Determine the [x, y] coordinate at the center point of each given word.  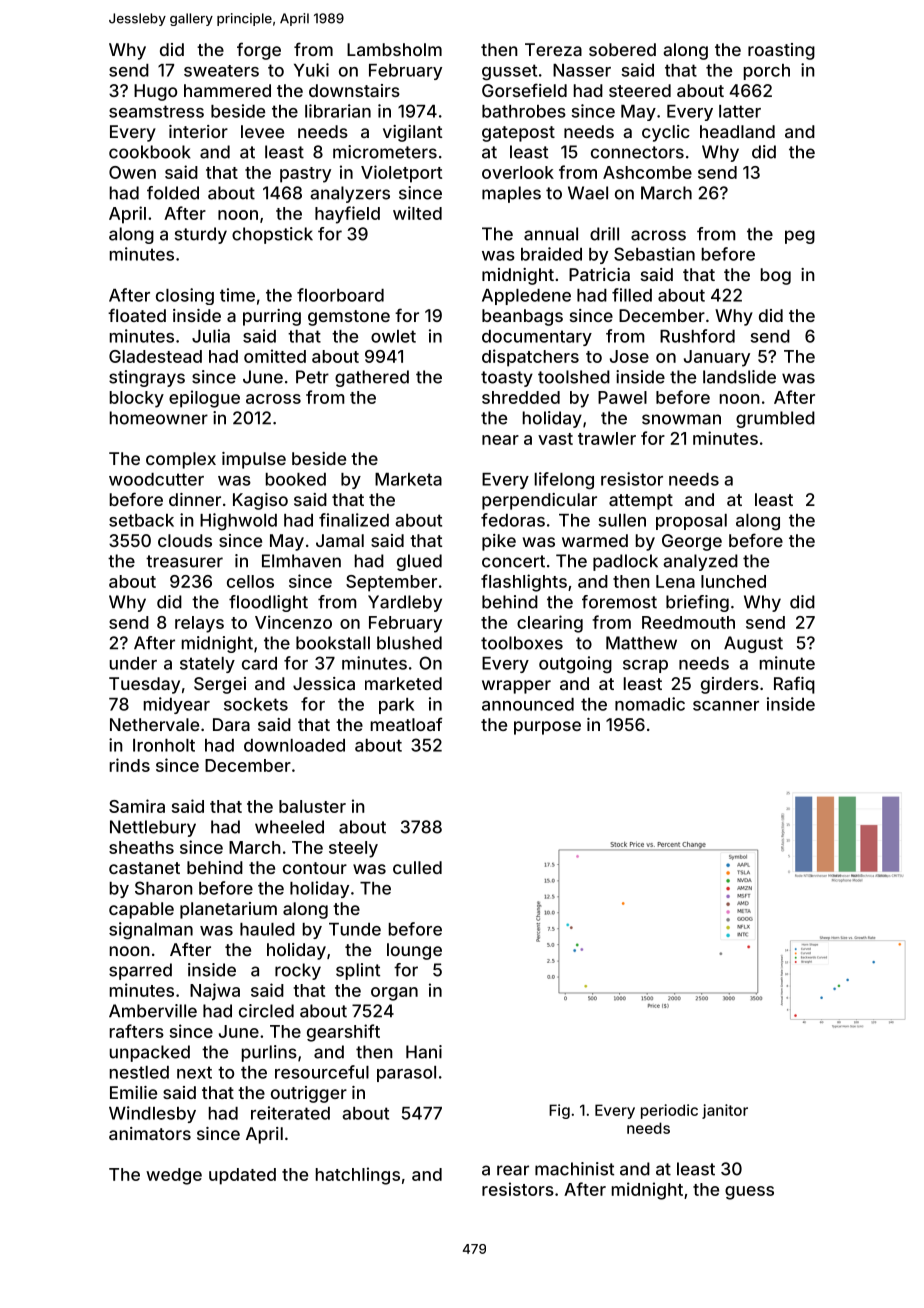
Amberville [153, 1011]
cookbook [150, 152]
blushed [409, 643]
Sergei [220, 685]
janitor [725, 1111]
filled [632, 295]
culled [417, 867]
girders [730, 685]
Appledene [526, 297]
